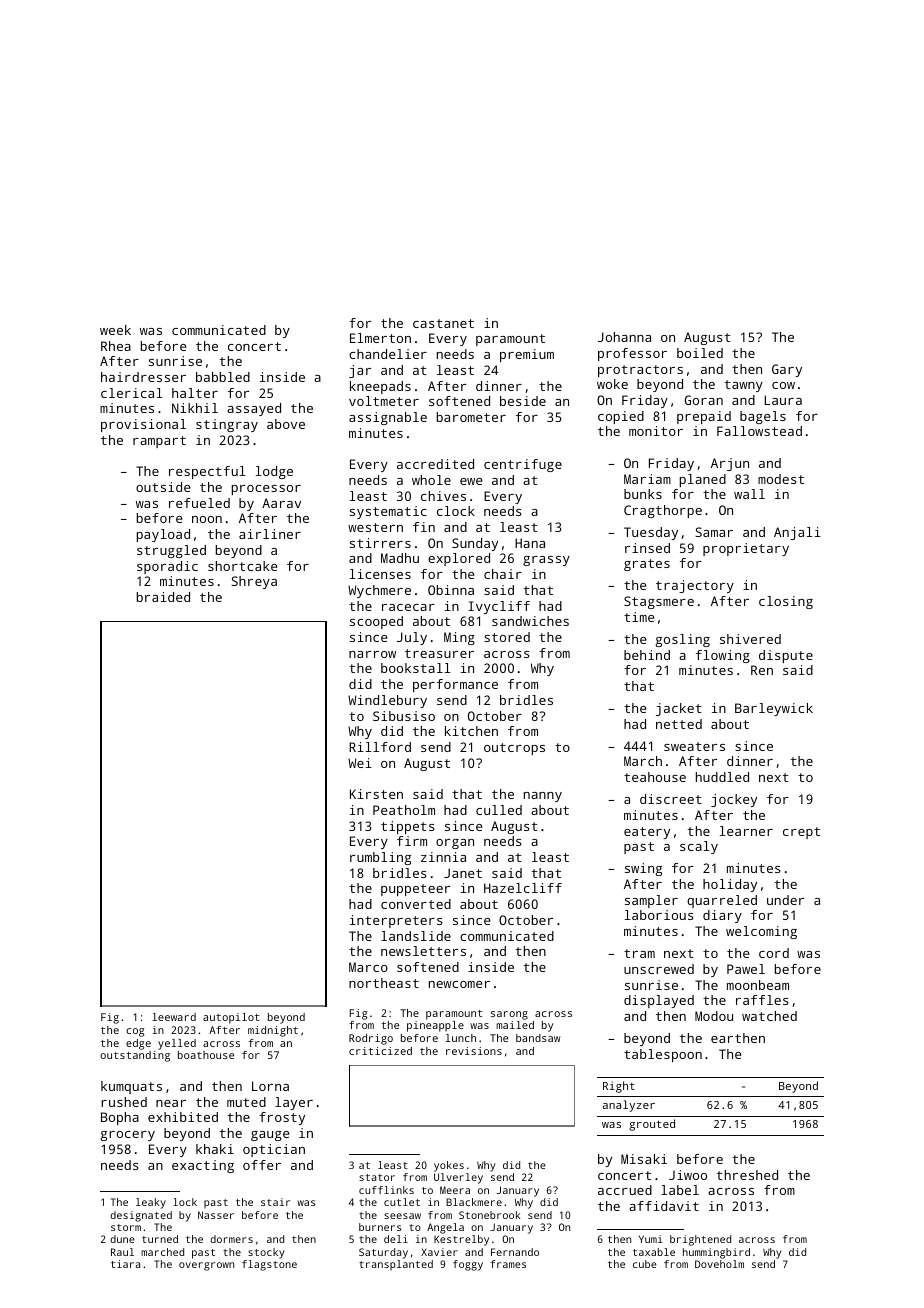  Describe the element at coordinates (206, 1266) in the image. I see `overgrown` at that location.
